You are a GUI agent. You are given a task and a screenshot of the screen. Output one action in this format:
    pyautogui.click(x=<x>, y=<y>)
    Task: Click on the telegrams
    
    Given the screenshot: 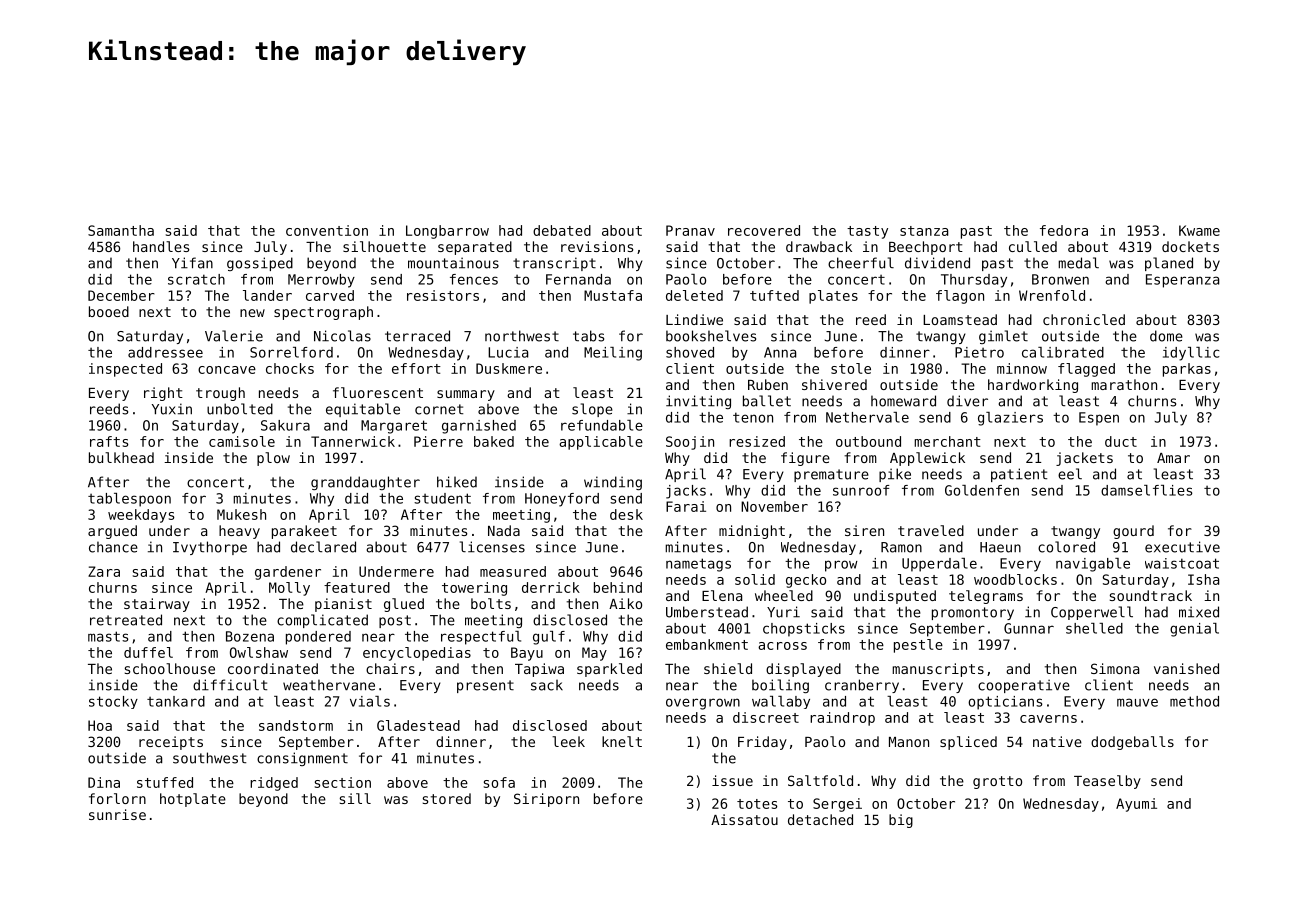 What is the action you would take?
    pyautogui.click(x=986, y=597)
